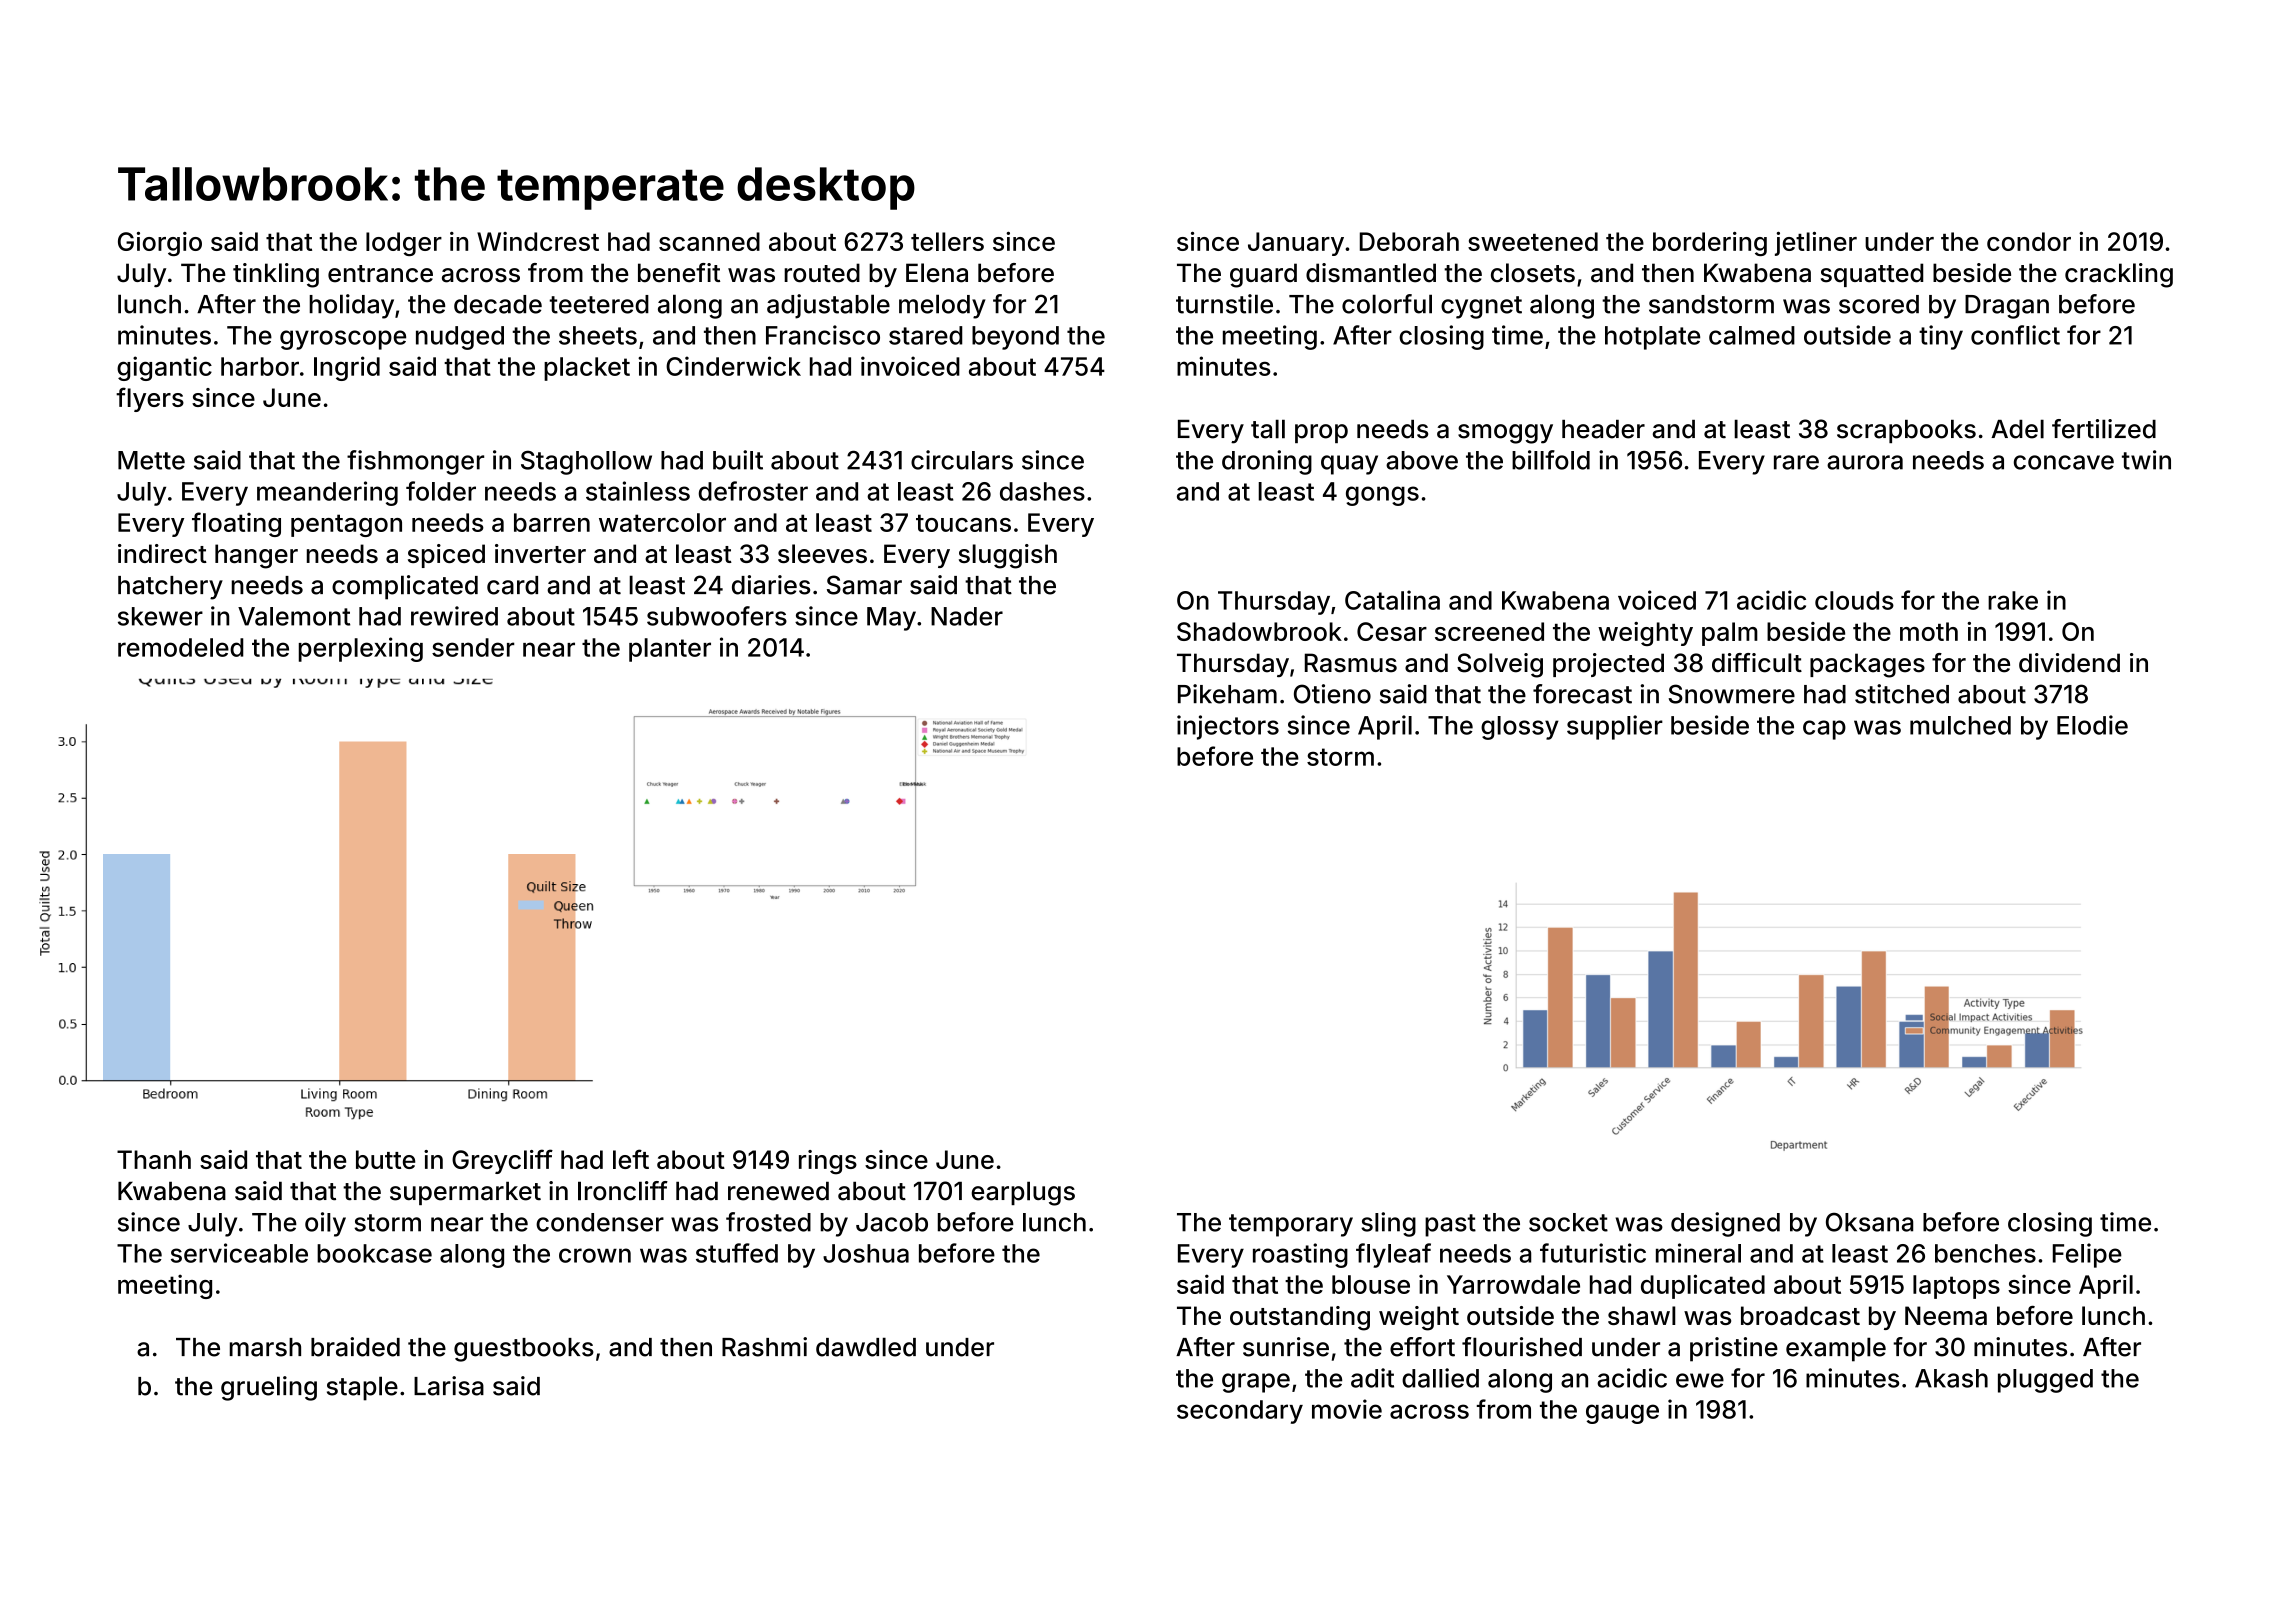 The image size is (2292, 1620). Describe the element at coordinates (2013, 600) in the document. I see `rake` at that location.
